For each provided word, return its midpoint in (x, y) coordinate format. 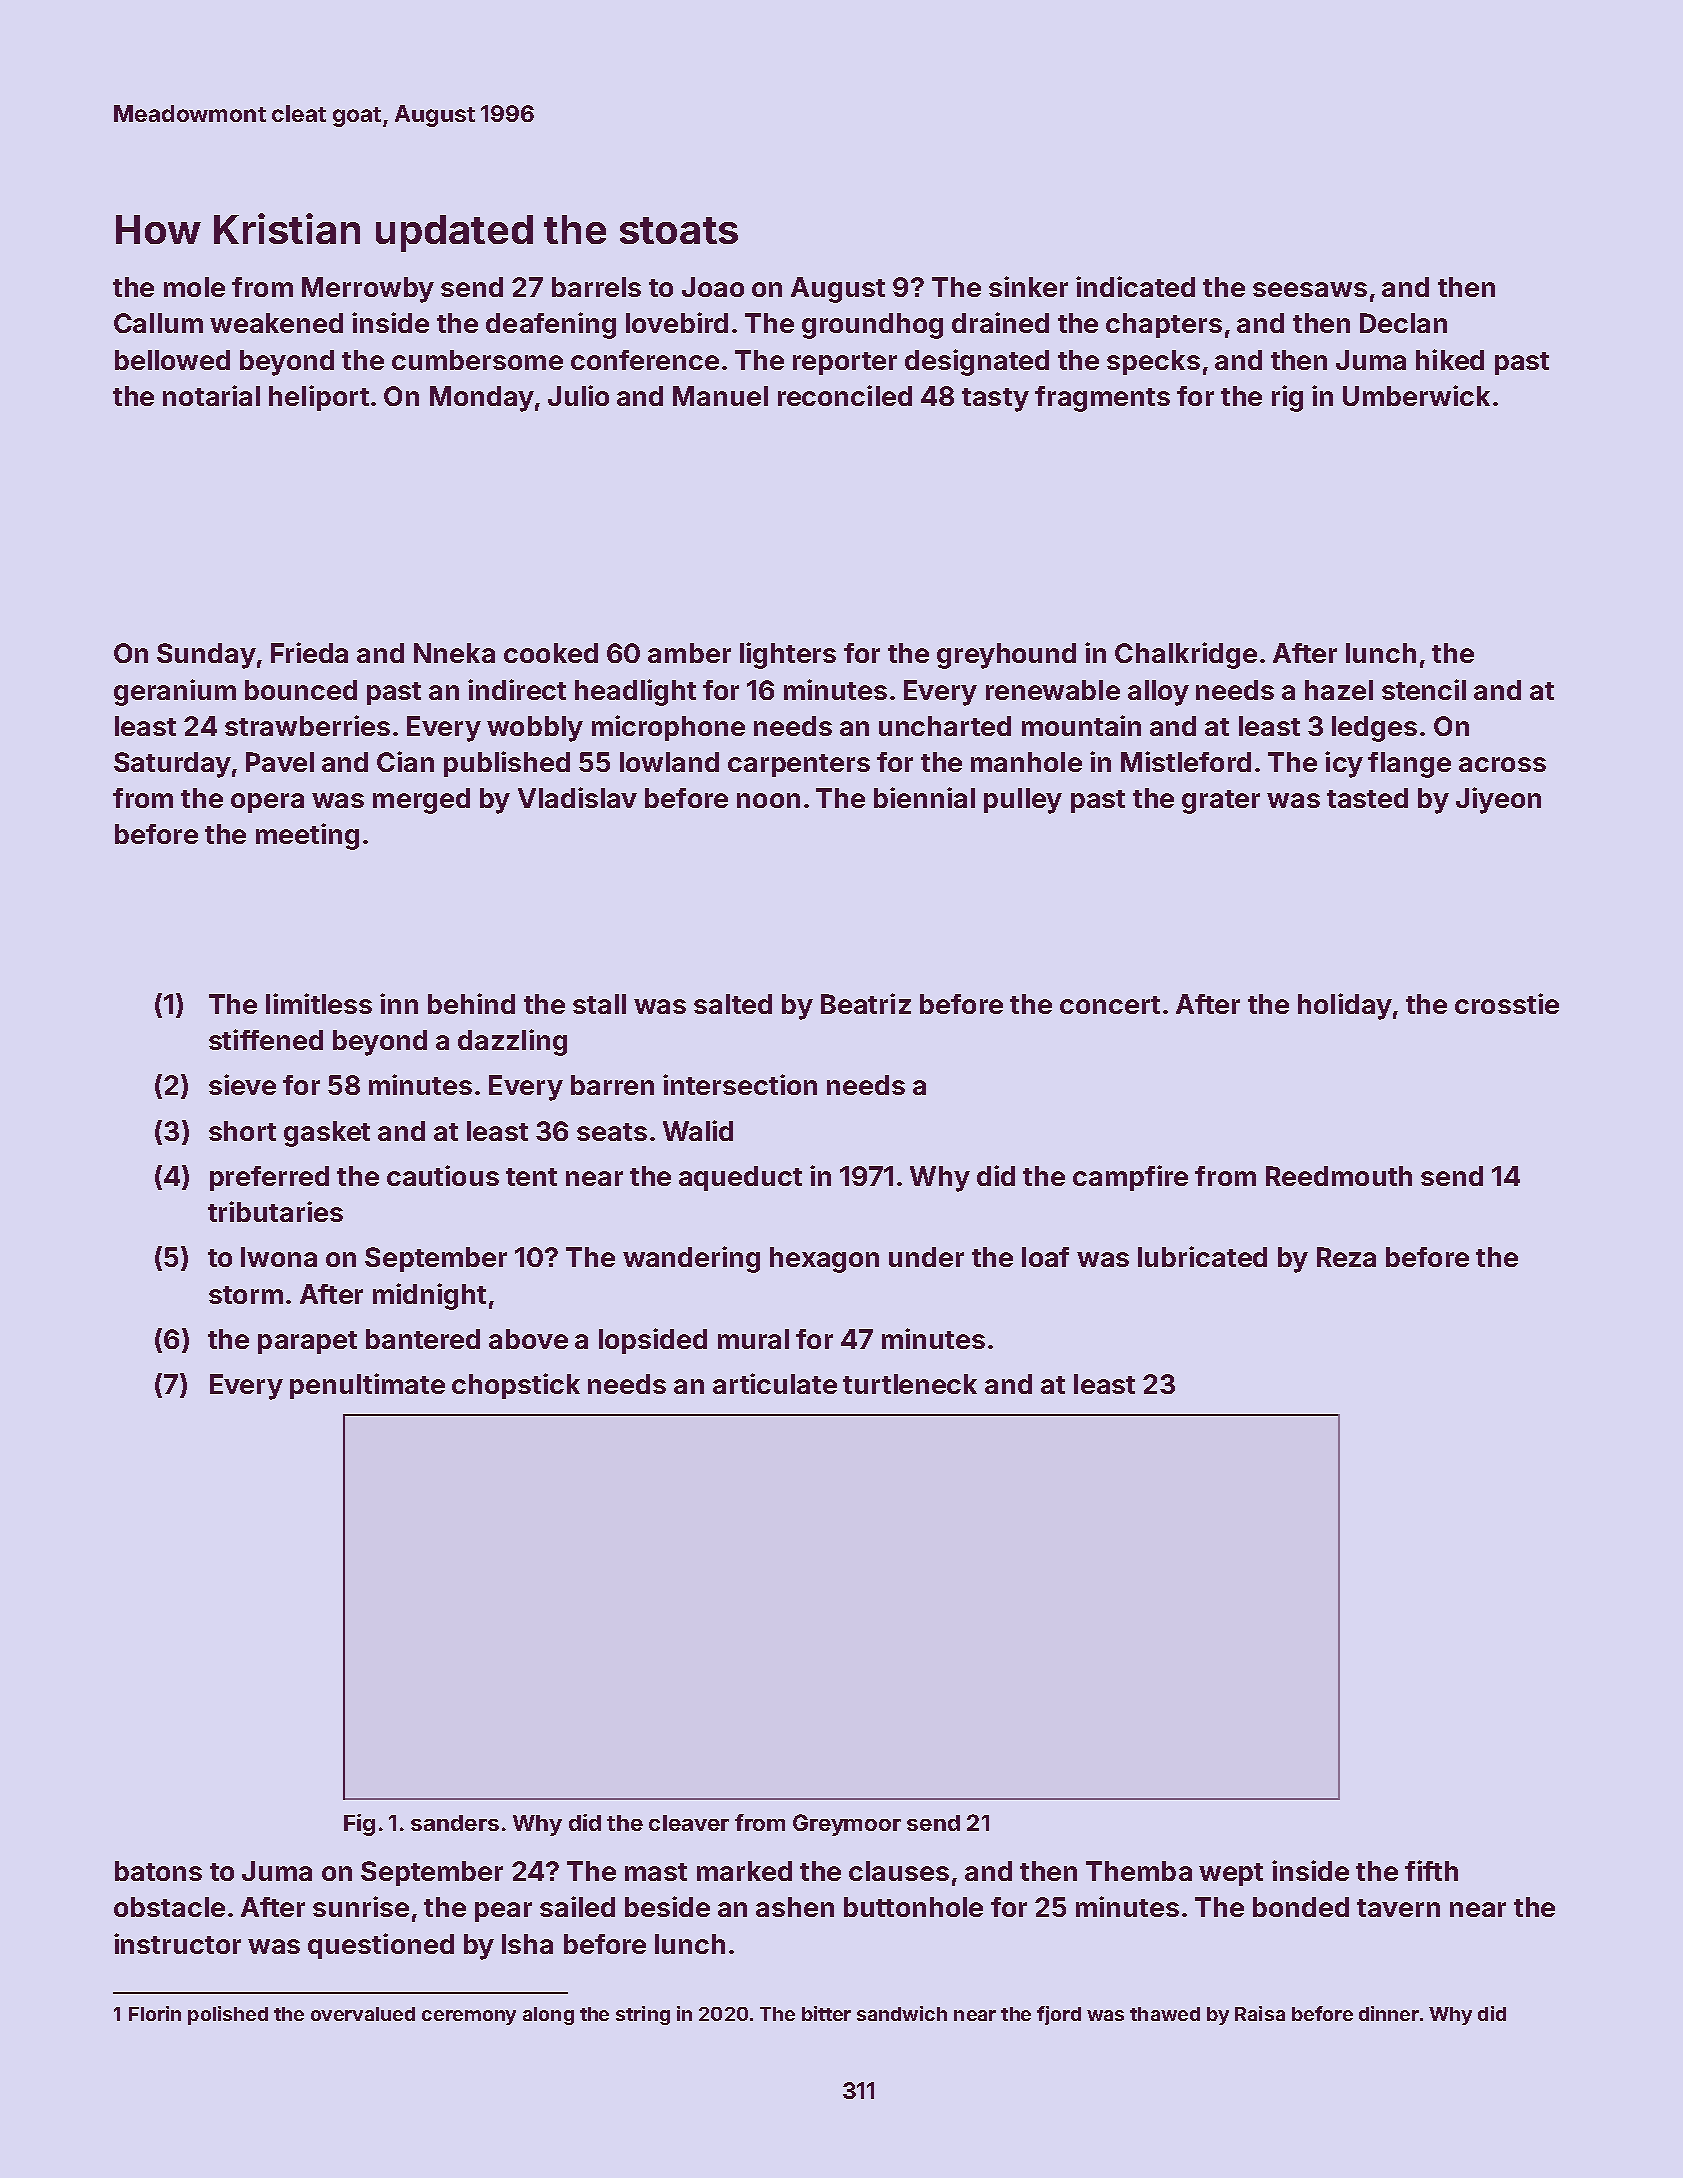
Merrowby (368, 290)
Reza (1346, 1257)
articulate (775, 1383)
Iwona (279, 1257)
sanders (455, 1823)
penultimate (367, 1386)
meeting (307, 836)
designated (977, 362)
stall (599, 1004)
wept (1231, 1874)
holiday (1345, 1006)
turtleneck (910, 1384)
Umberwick (1416, 395)
